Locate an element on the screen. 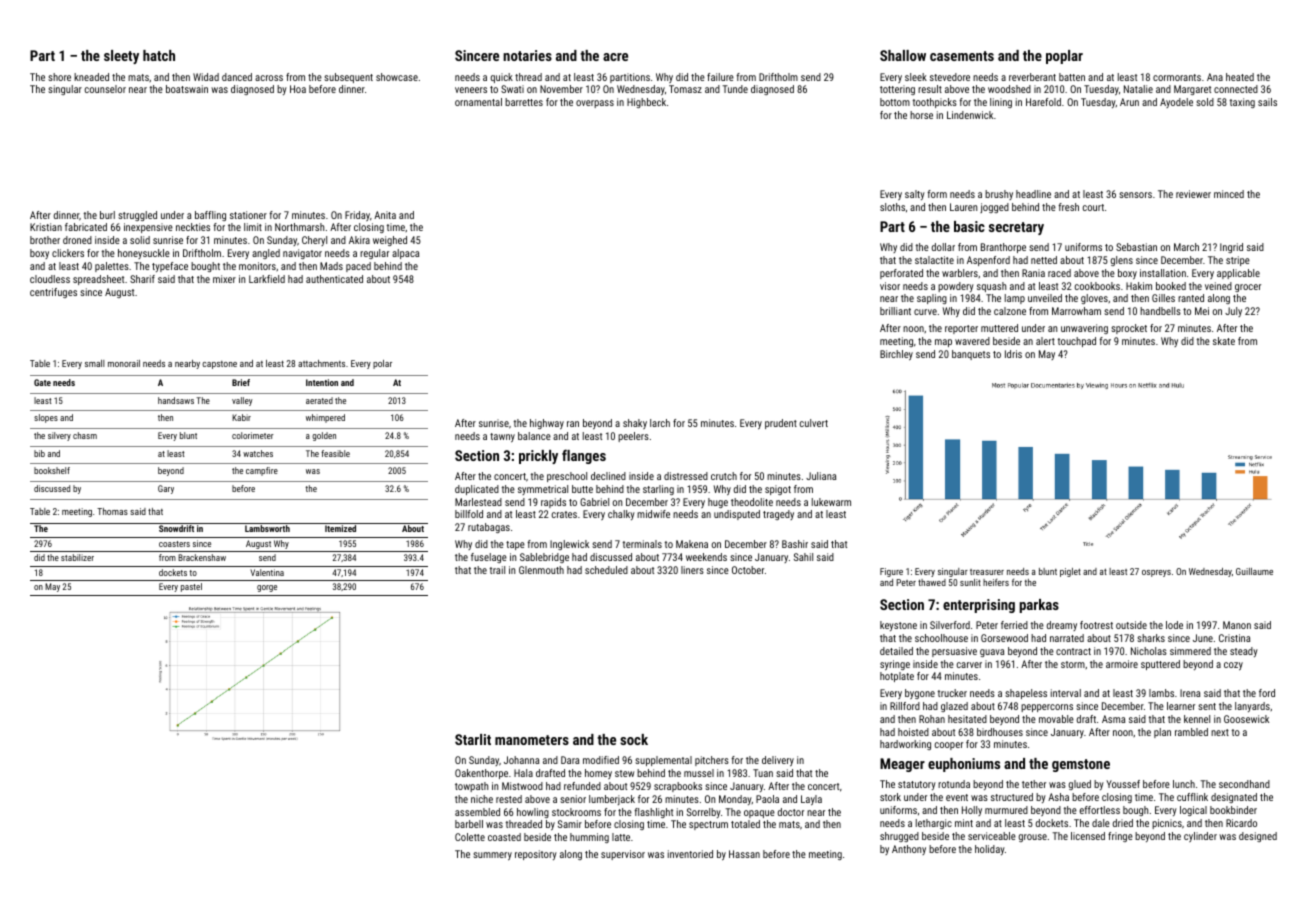 The height and width of the screenshot is (924, 1308). piglet is located at coordinates (1070, 572).
